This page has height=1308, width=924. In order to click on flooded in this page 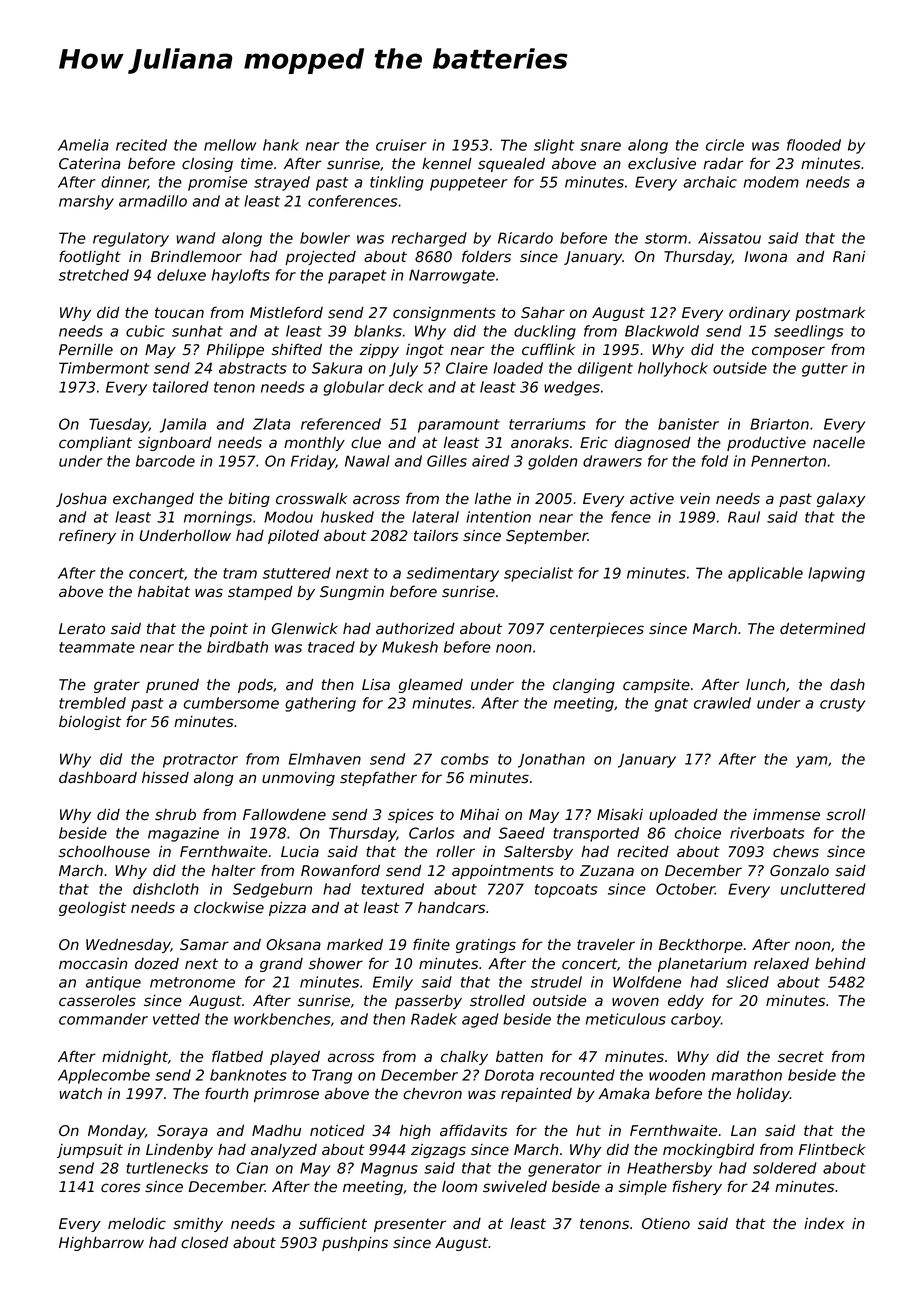, I will do `click(814, 145)`.
